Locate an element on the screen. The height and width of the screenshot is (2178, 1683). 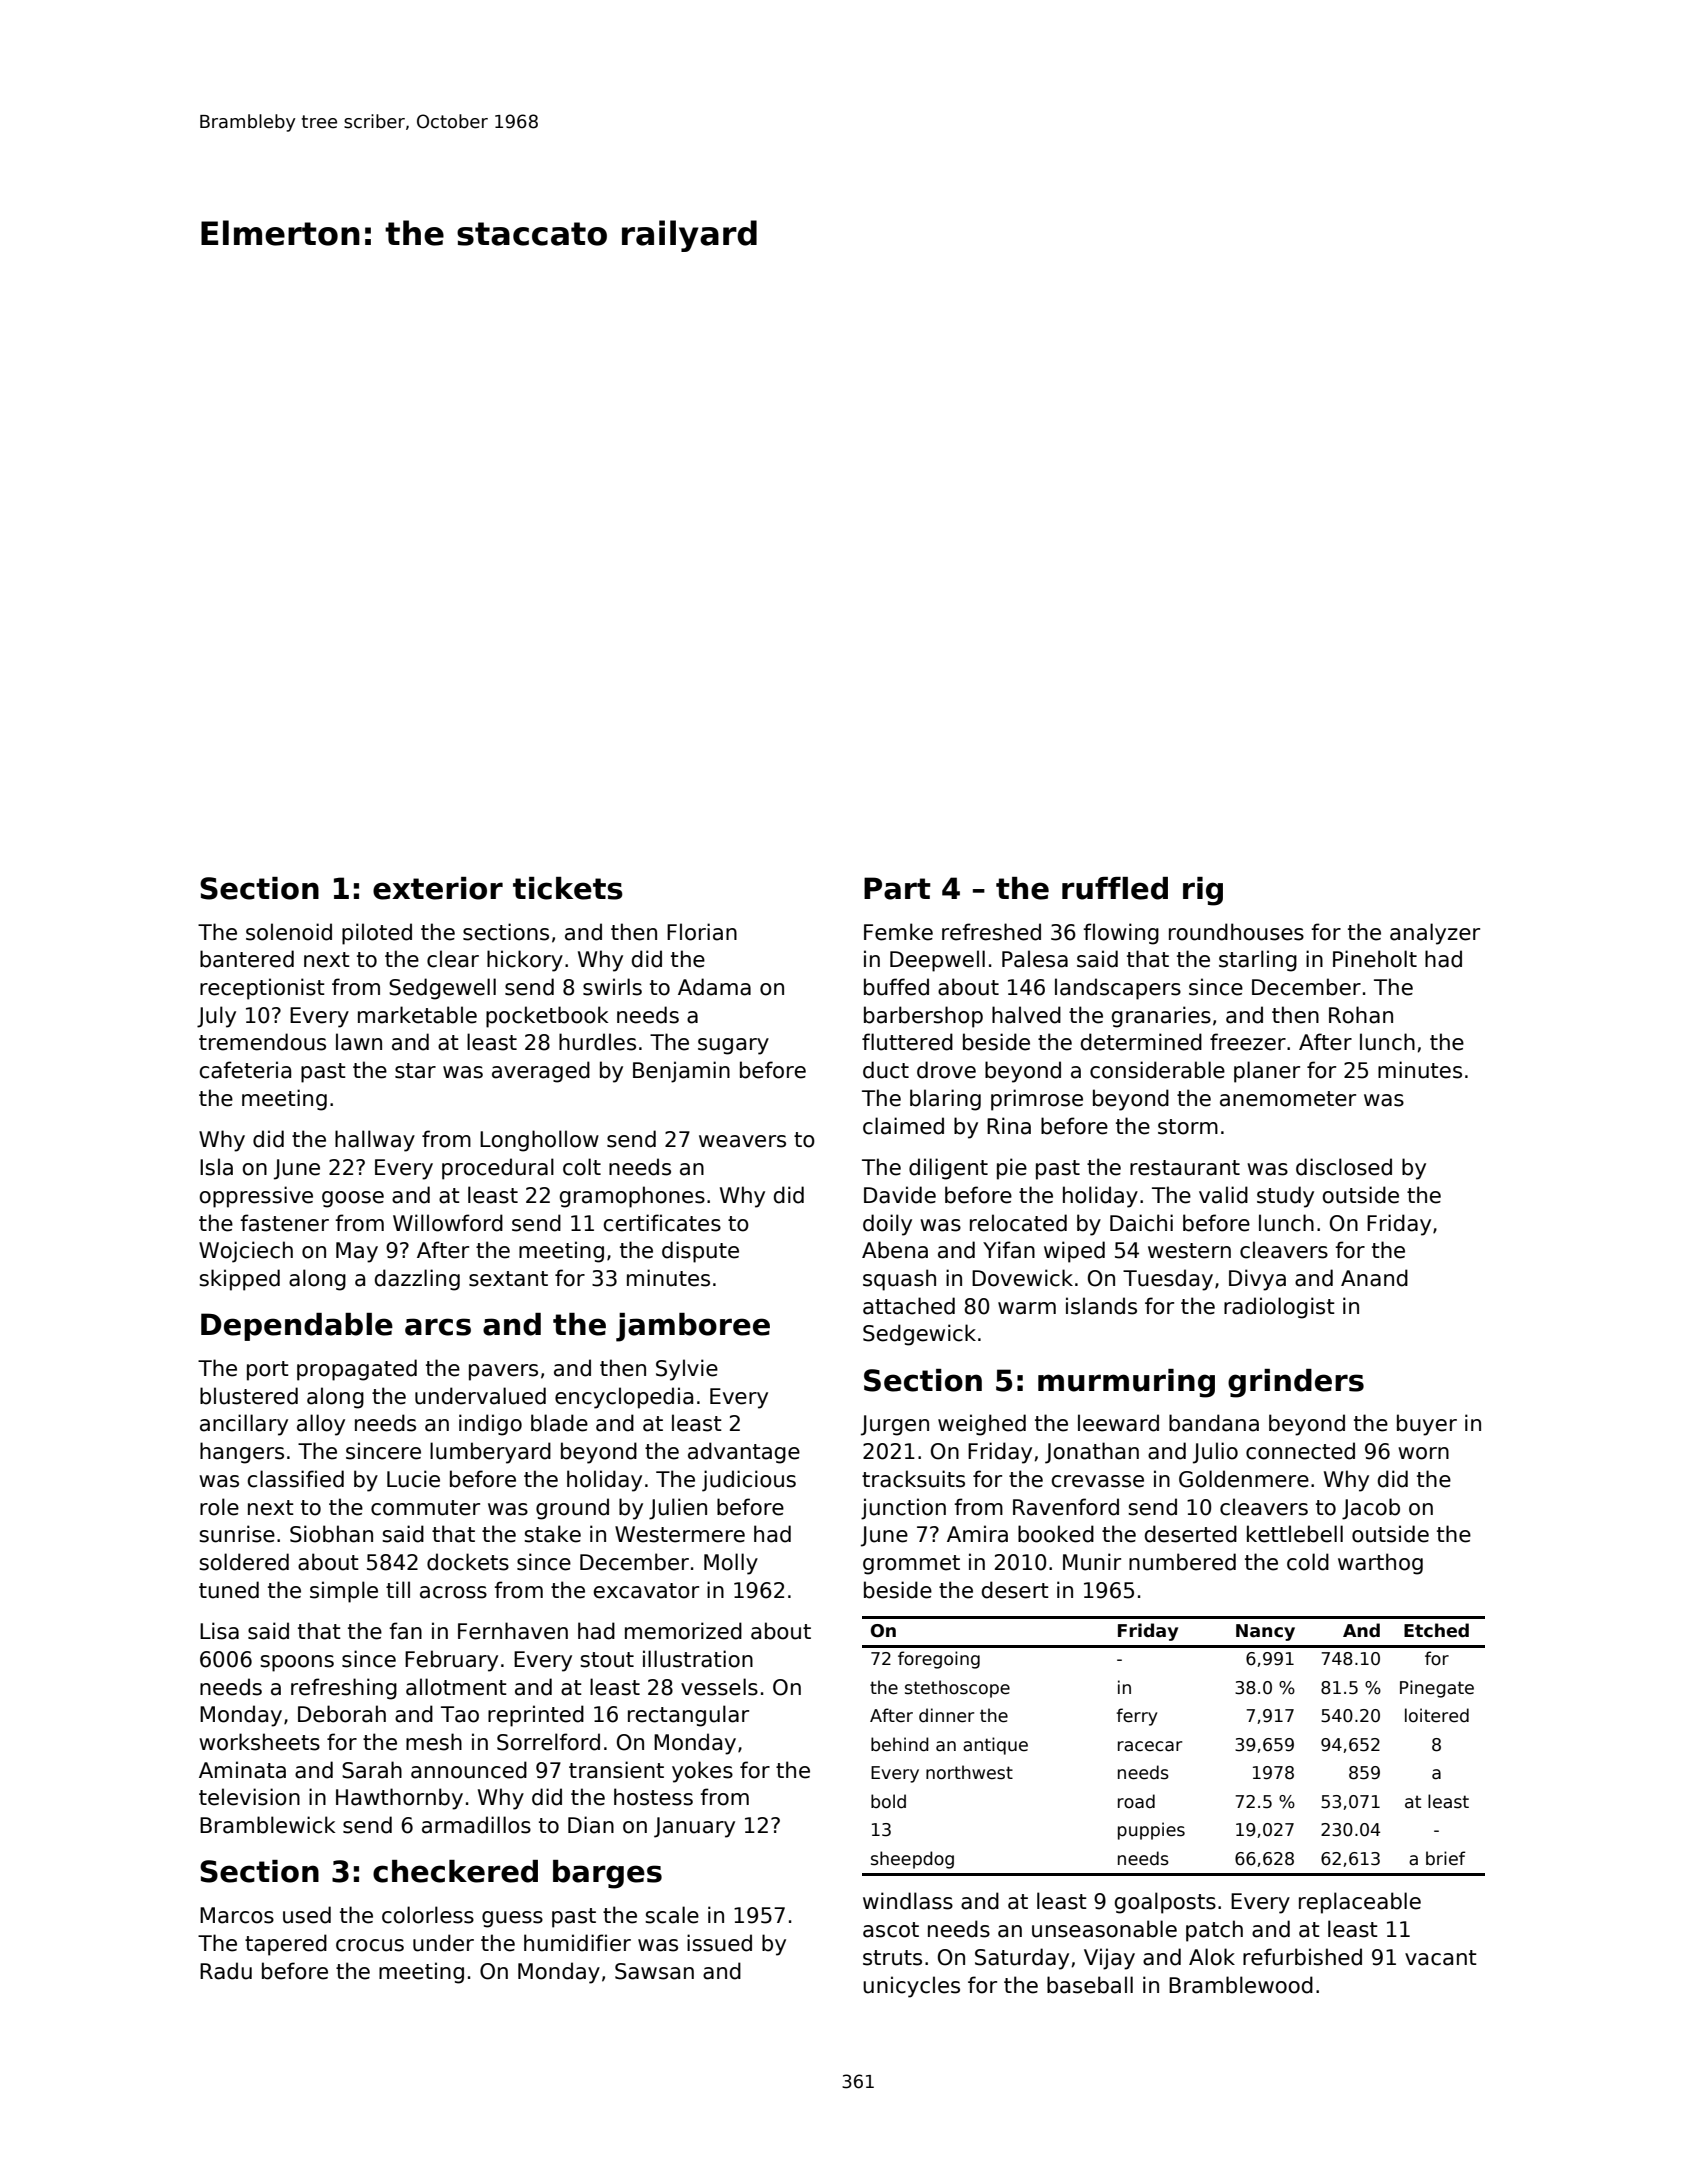
puppies is located at coordinates (1151, 1831).
